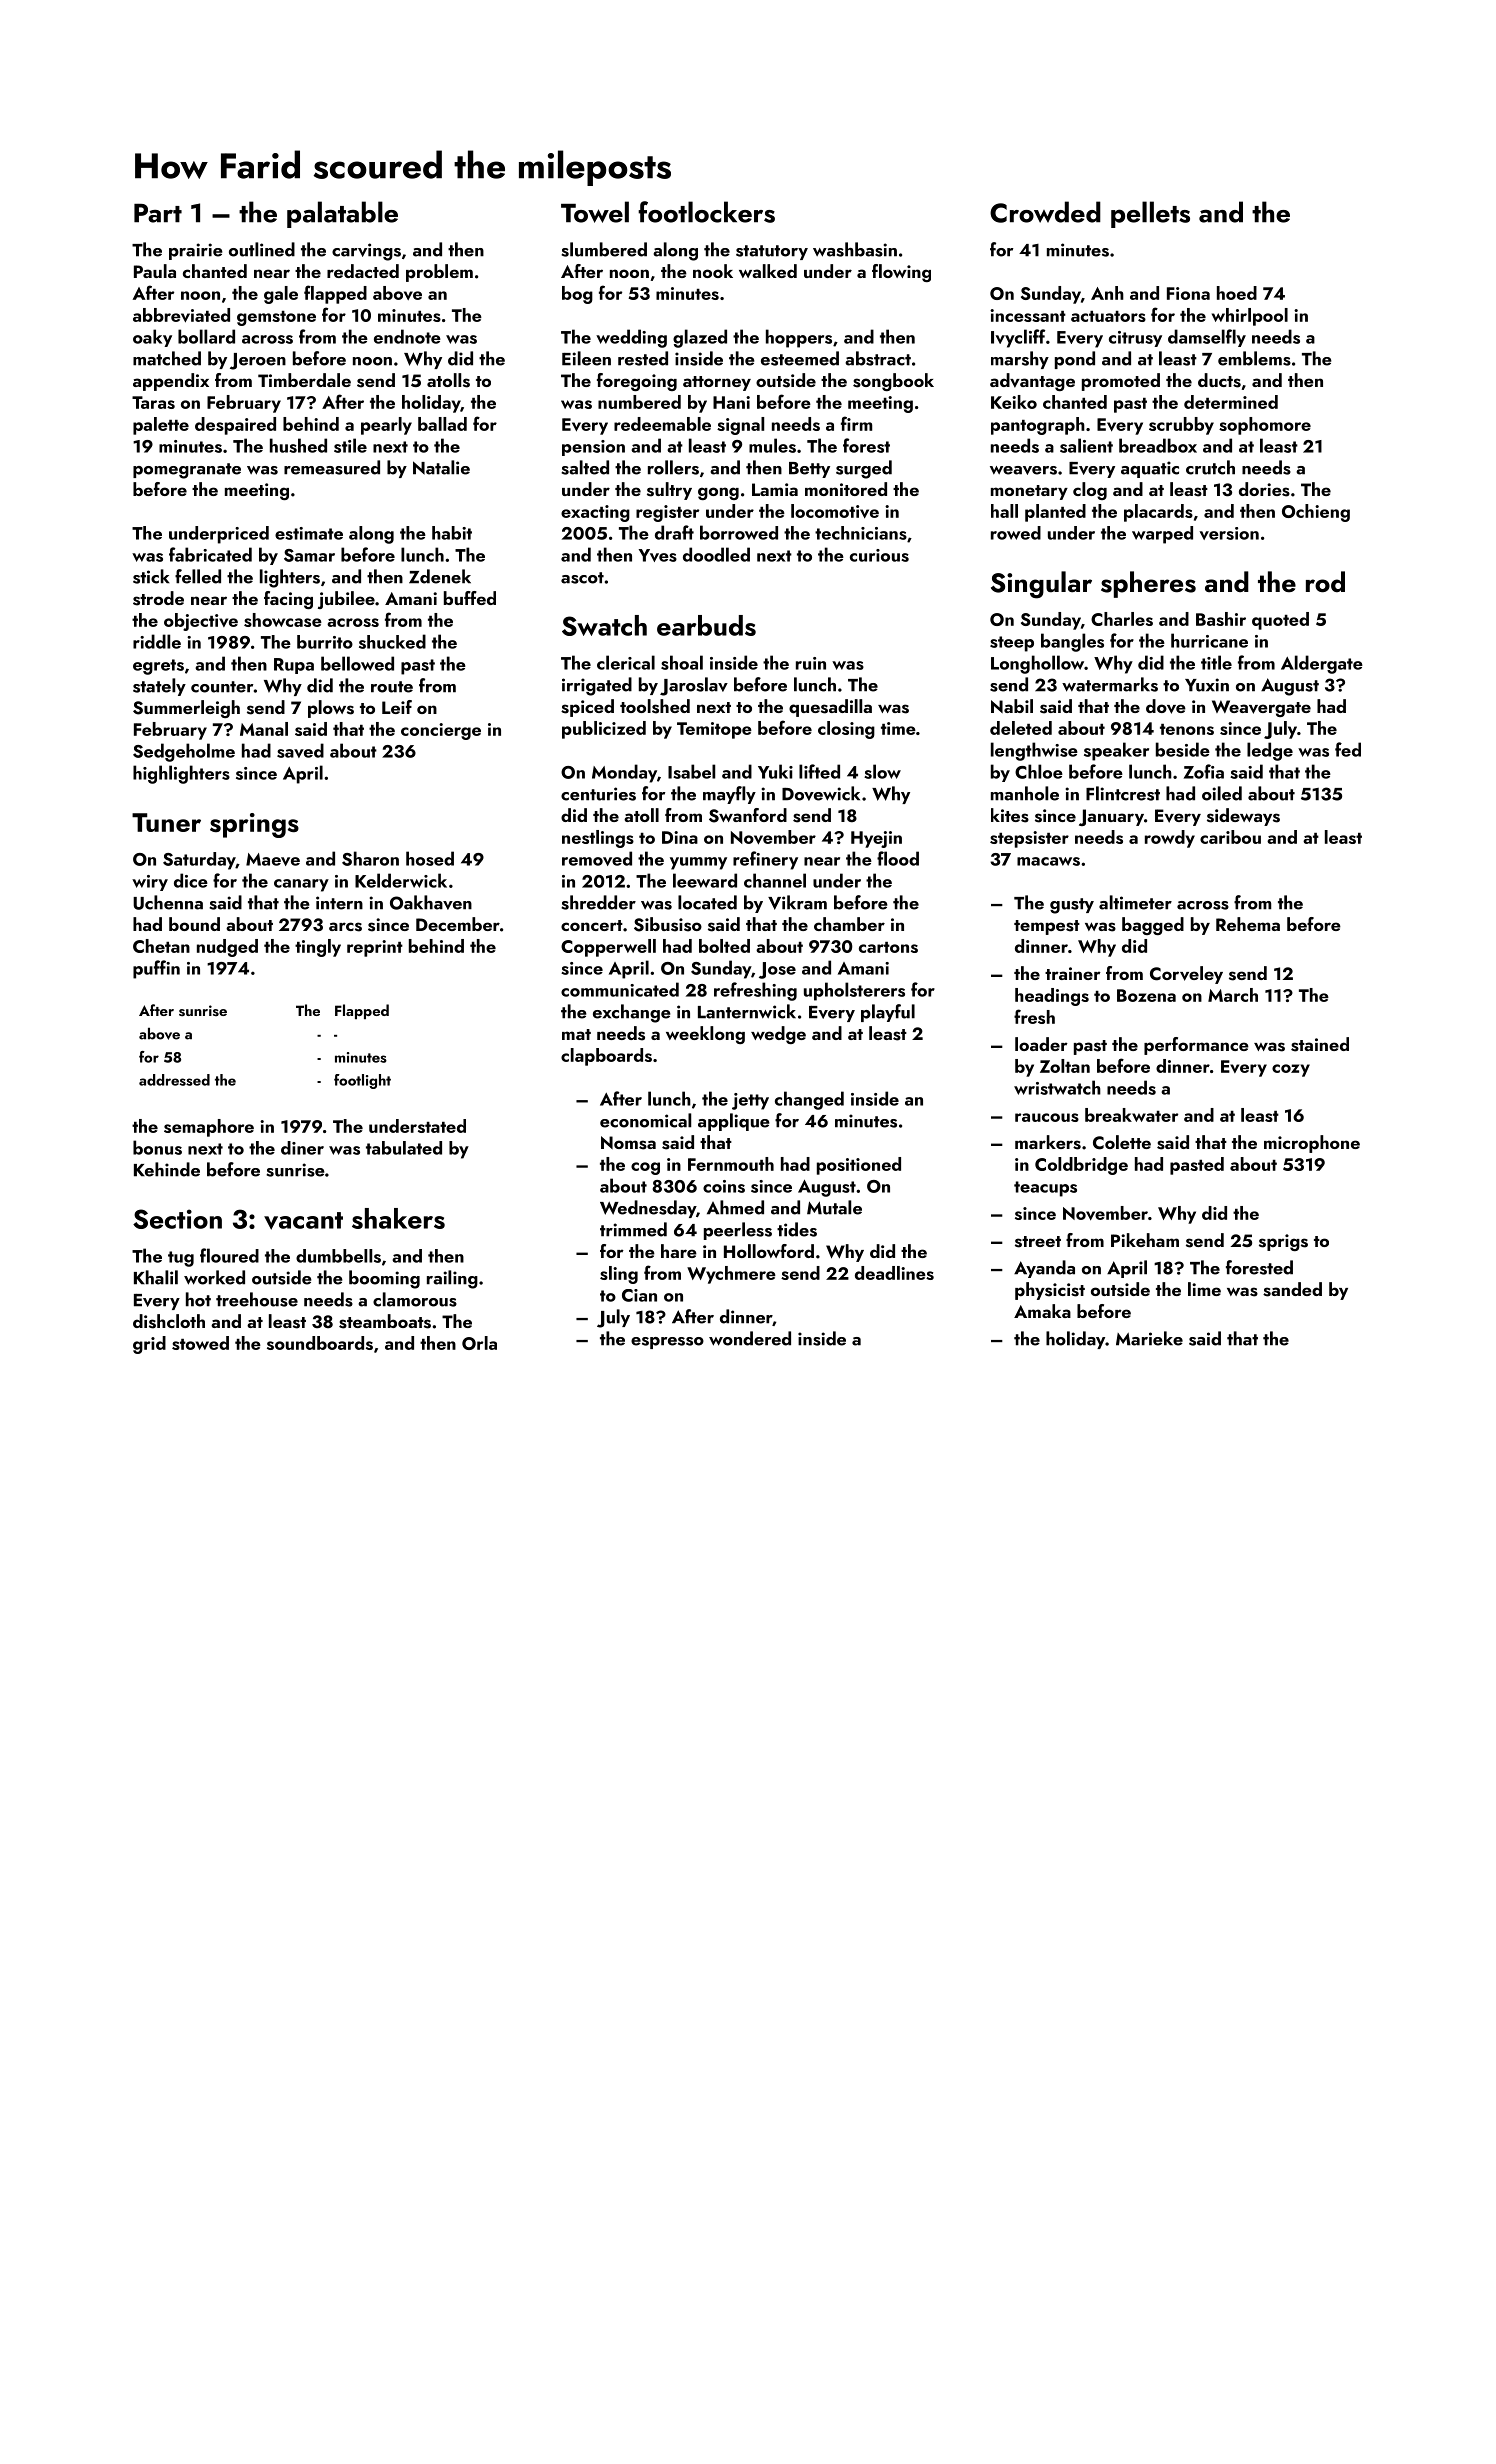  Describe the element at coordinates (362, 1081) in the image. I see `footlight` at that location.
